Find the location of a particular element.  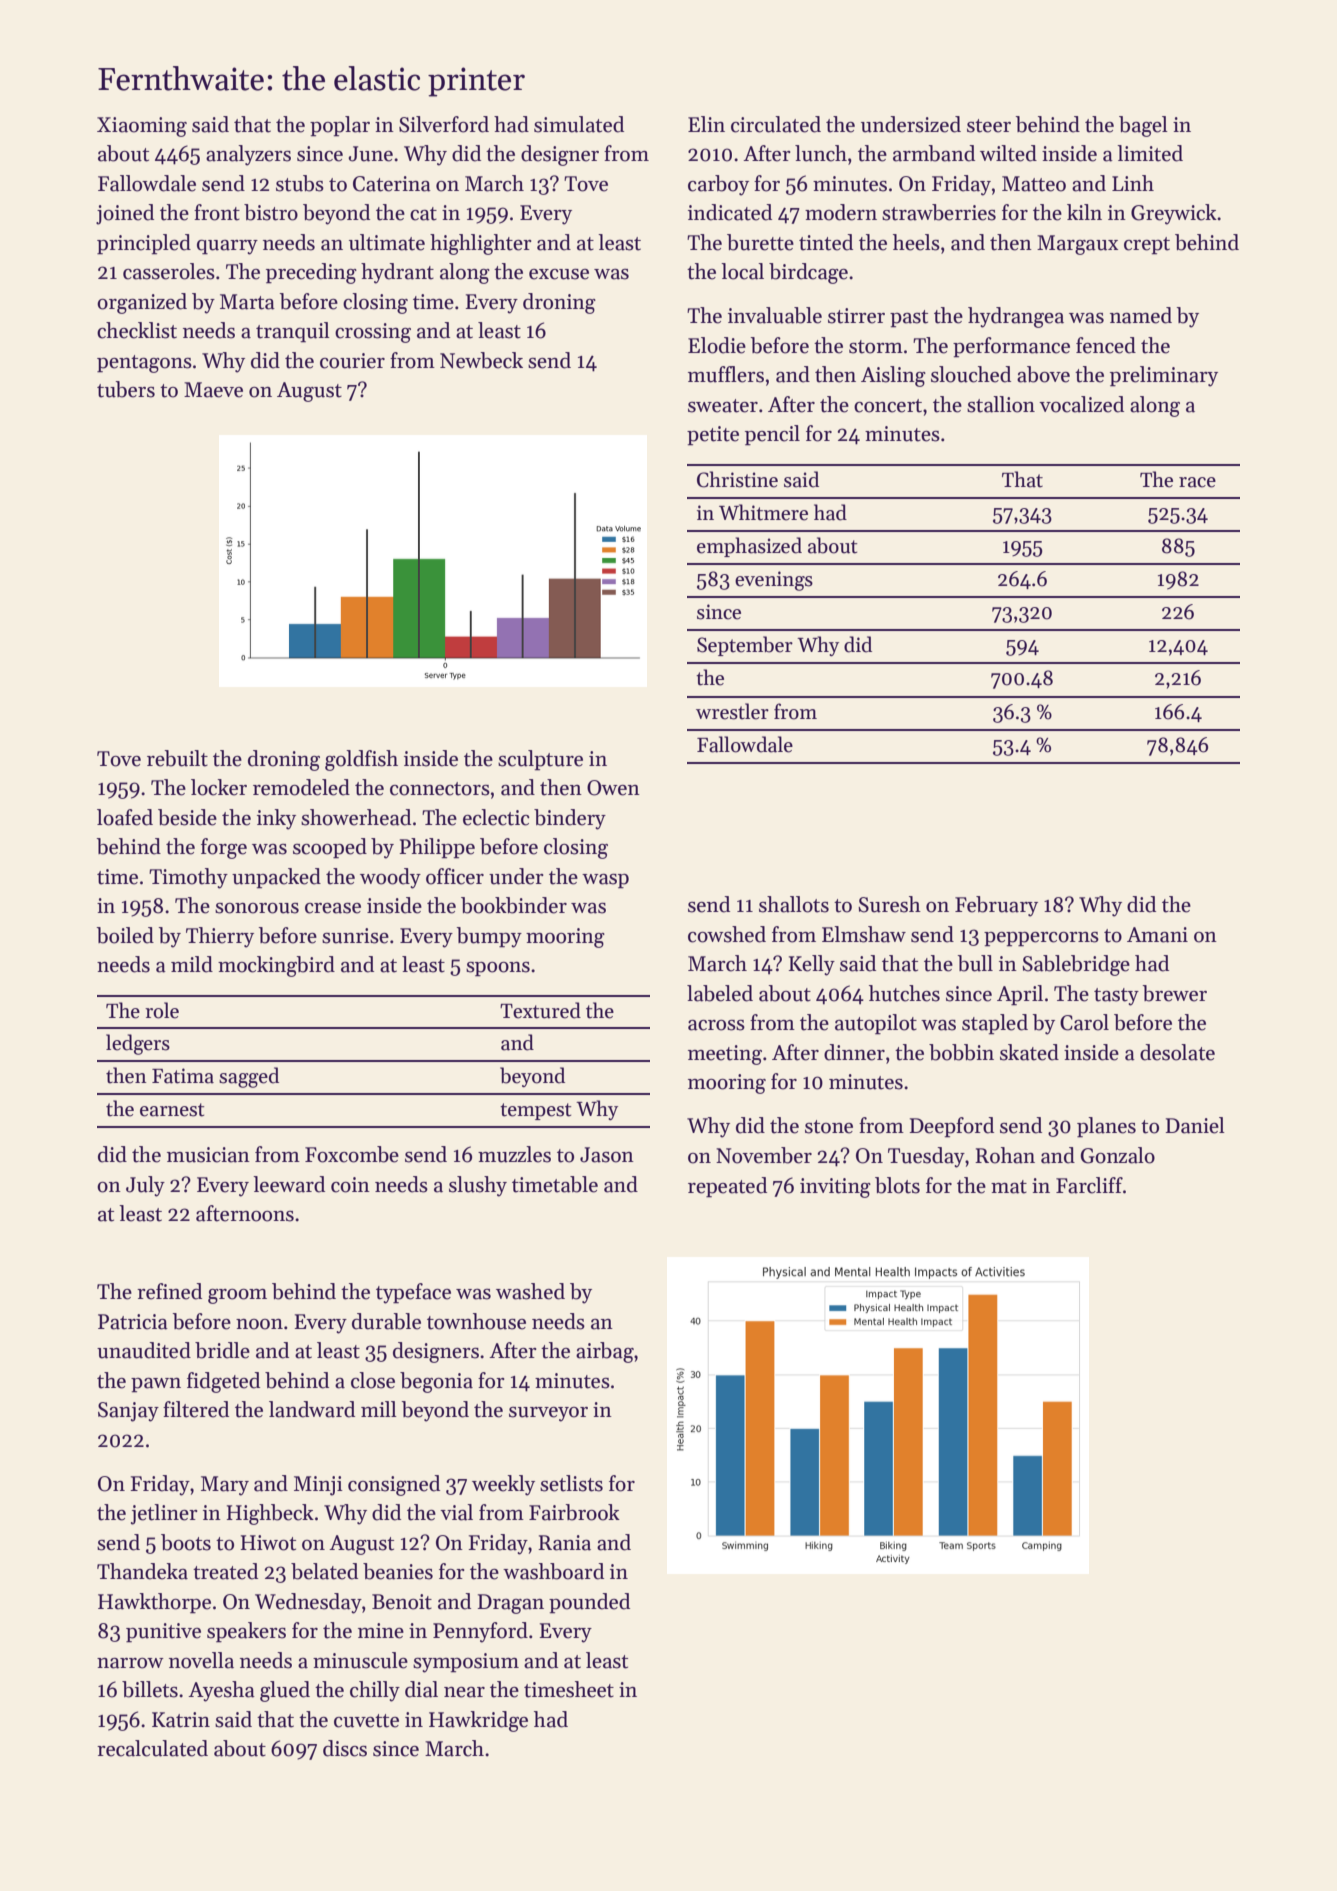

race is located at coordinates (1197, 482).
